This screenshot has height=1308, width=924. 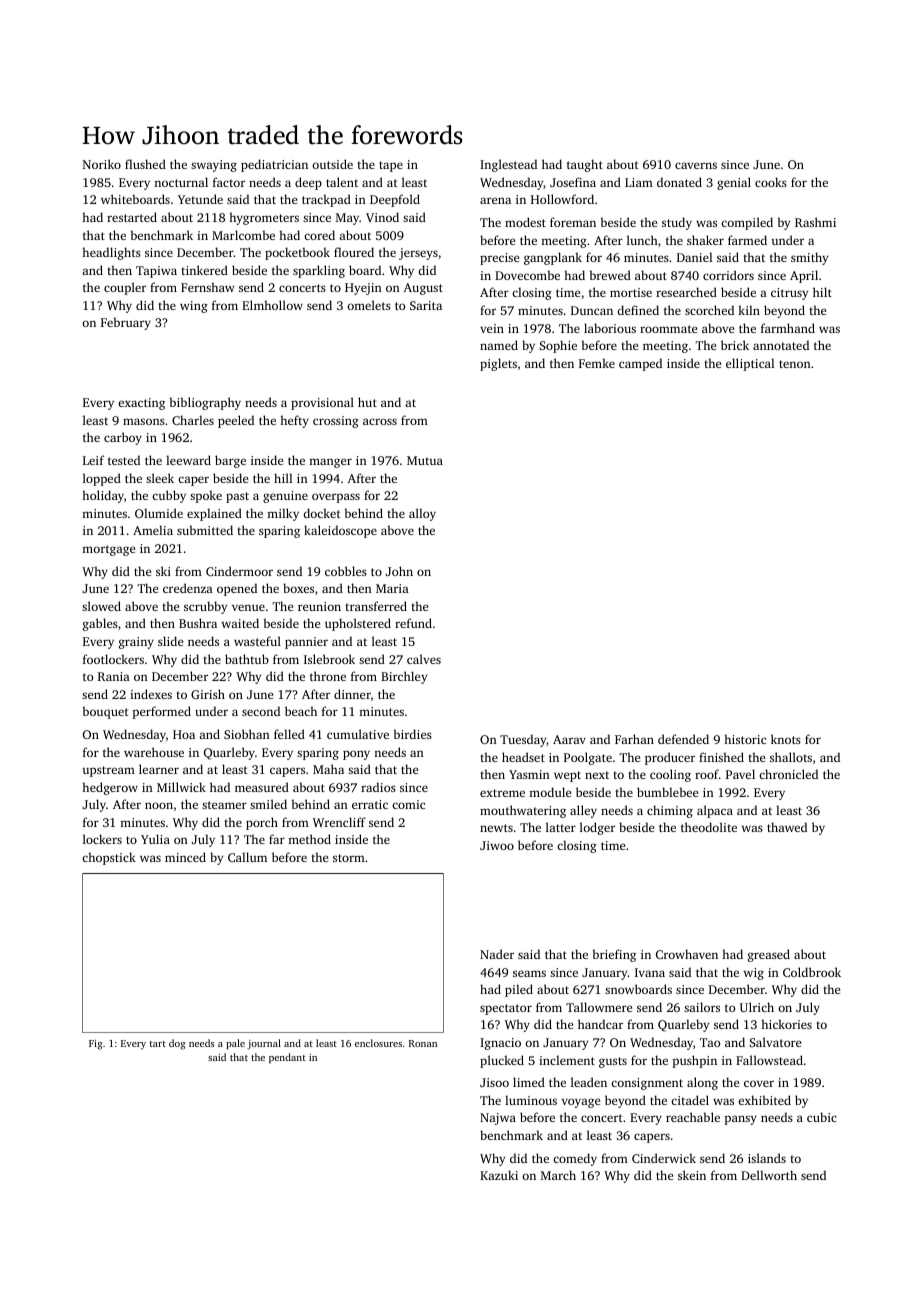 What do you see at coordinates (214, 166) in the screenshot?
I see `swaying` at bounding box center [214, 166].
